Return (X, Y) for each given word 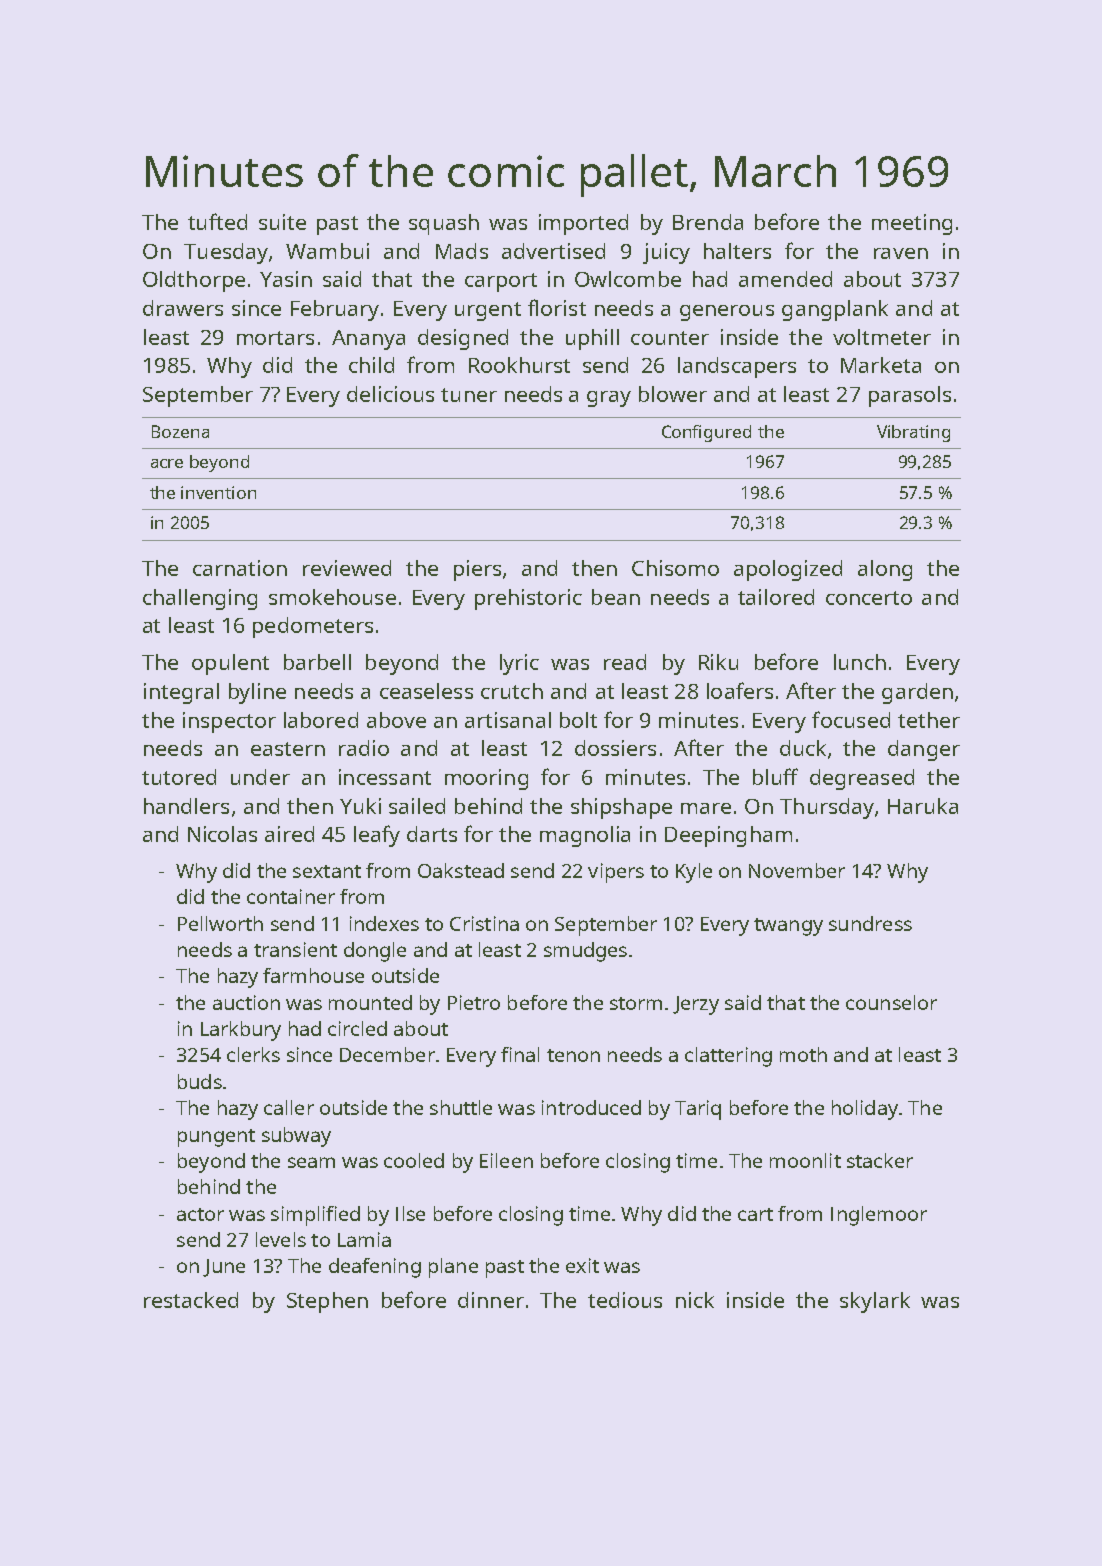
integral (181, 693)
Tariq (698, 1110)
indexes (384, 923)
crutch (512, 691)
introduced (591, 1107)
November (797, 870)
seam (311, 1162)
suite (282, 222)
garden (917, 693)
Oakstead (461, 870)
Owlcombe (628, 279)
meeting (912, 224)
